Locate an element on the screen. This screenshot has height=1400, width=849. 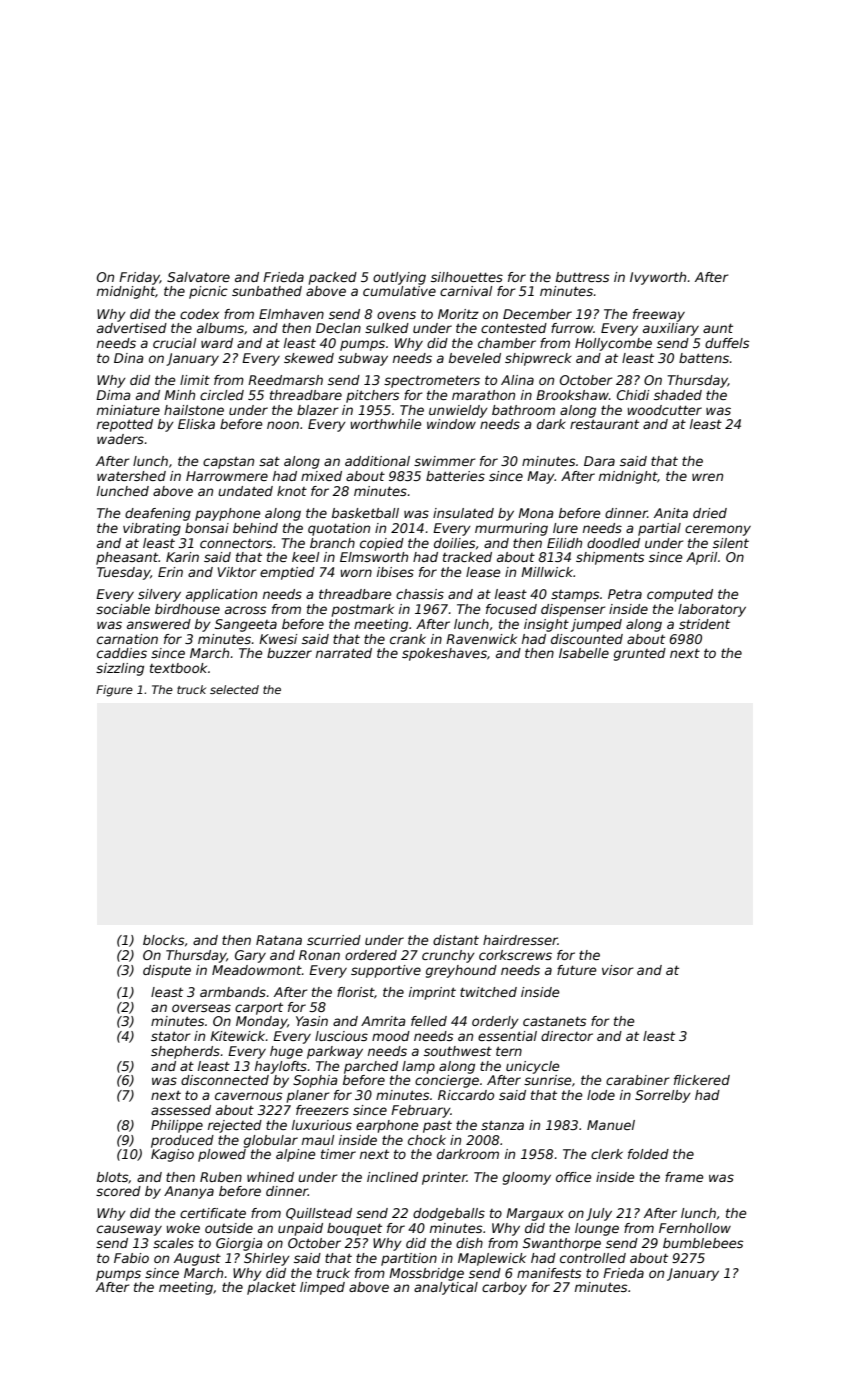
knot is located at coordinates (292, 491).
